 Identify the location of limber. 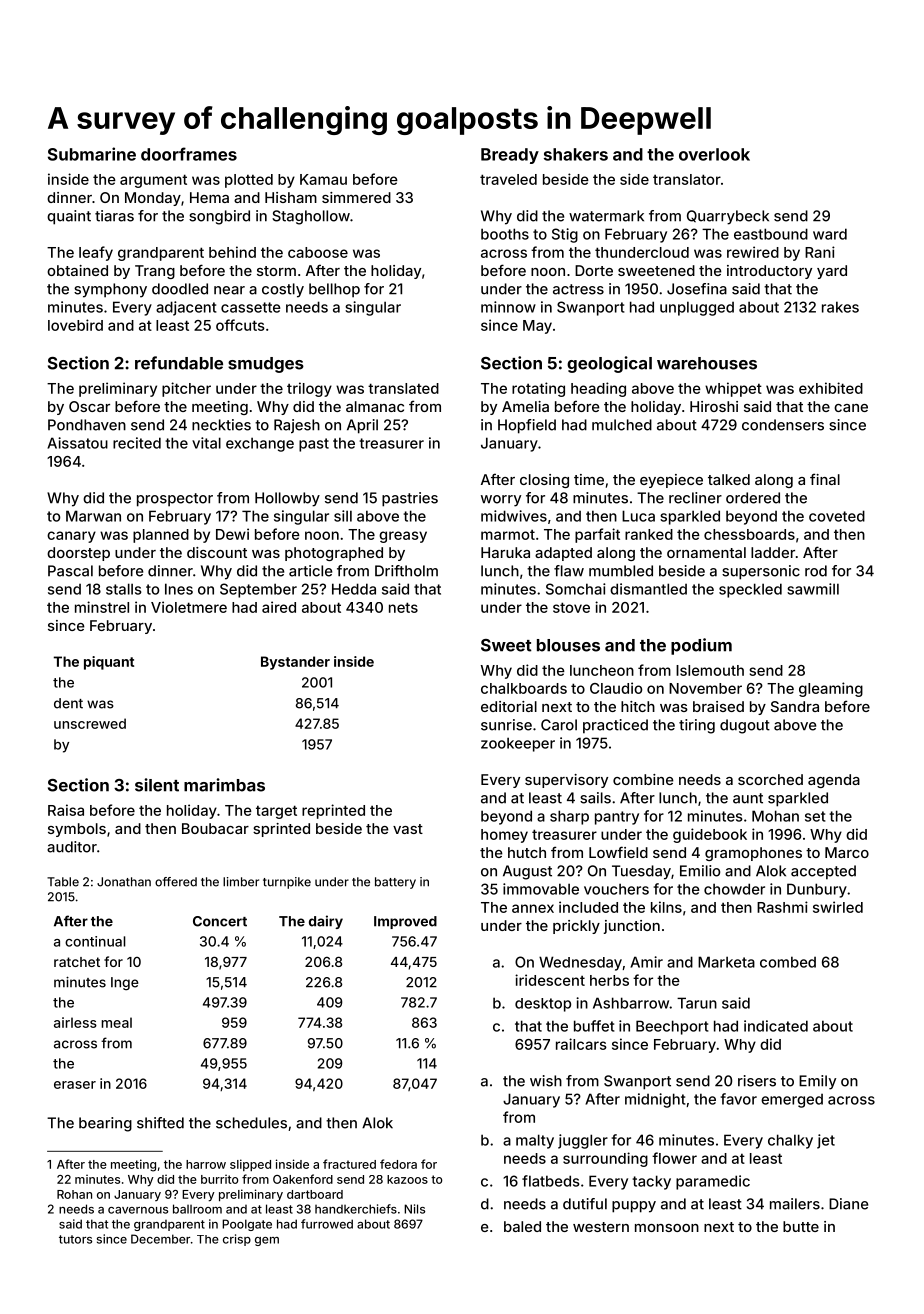
(241, 882).
